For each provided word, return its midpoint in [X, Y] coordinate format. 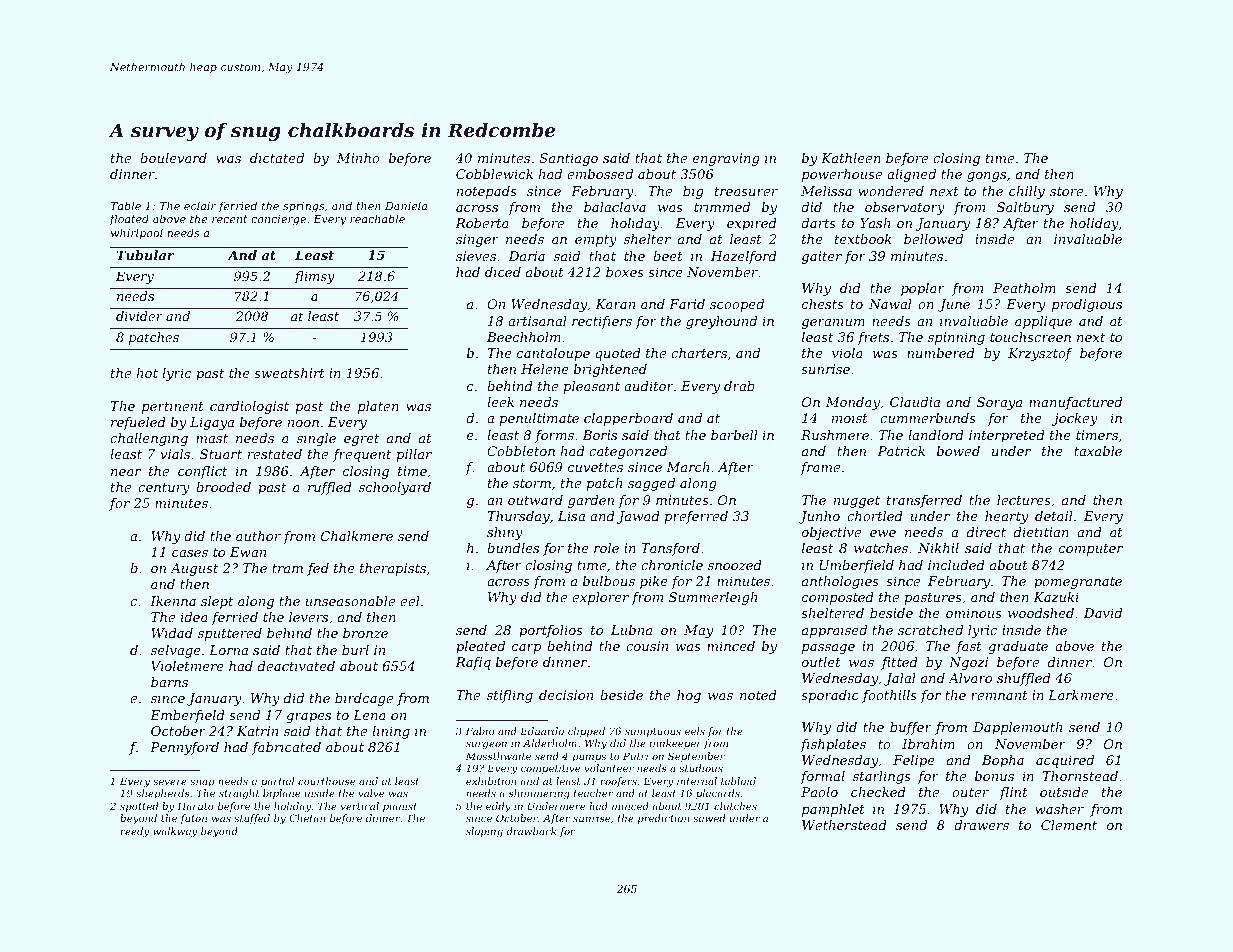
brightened [610, 370]
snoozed [735, 565]
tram [287, 568]
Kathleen [851, 158]
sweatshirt [289, 373]
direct [986, 532]
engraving [726, 159]
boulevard [173, 158]
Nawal [890, 304]
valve [371, 793]
